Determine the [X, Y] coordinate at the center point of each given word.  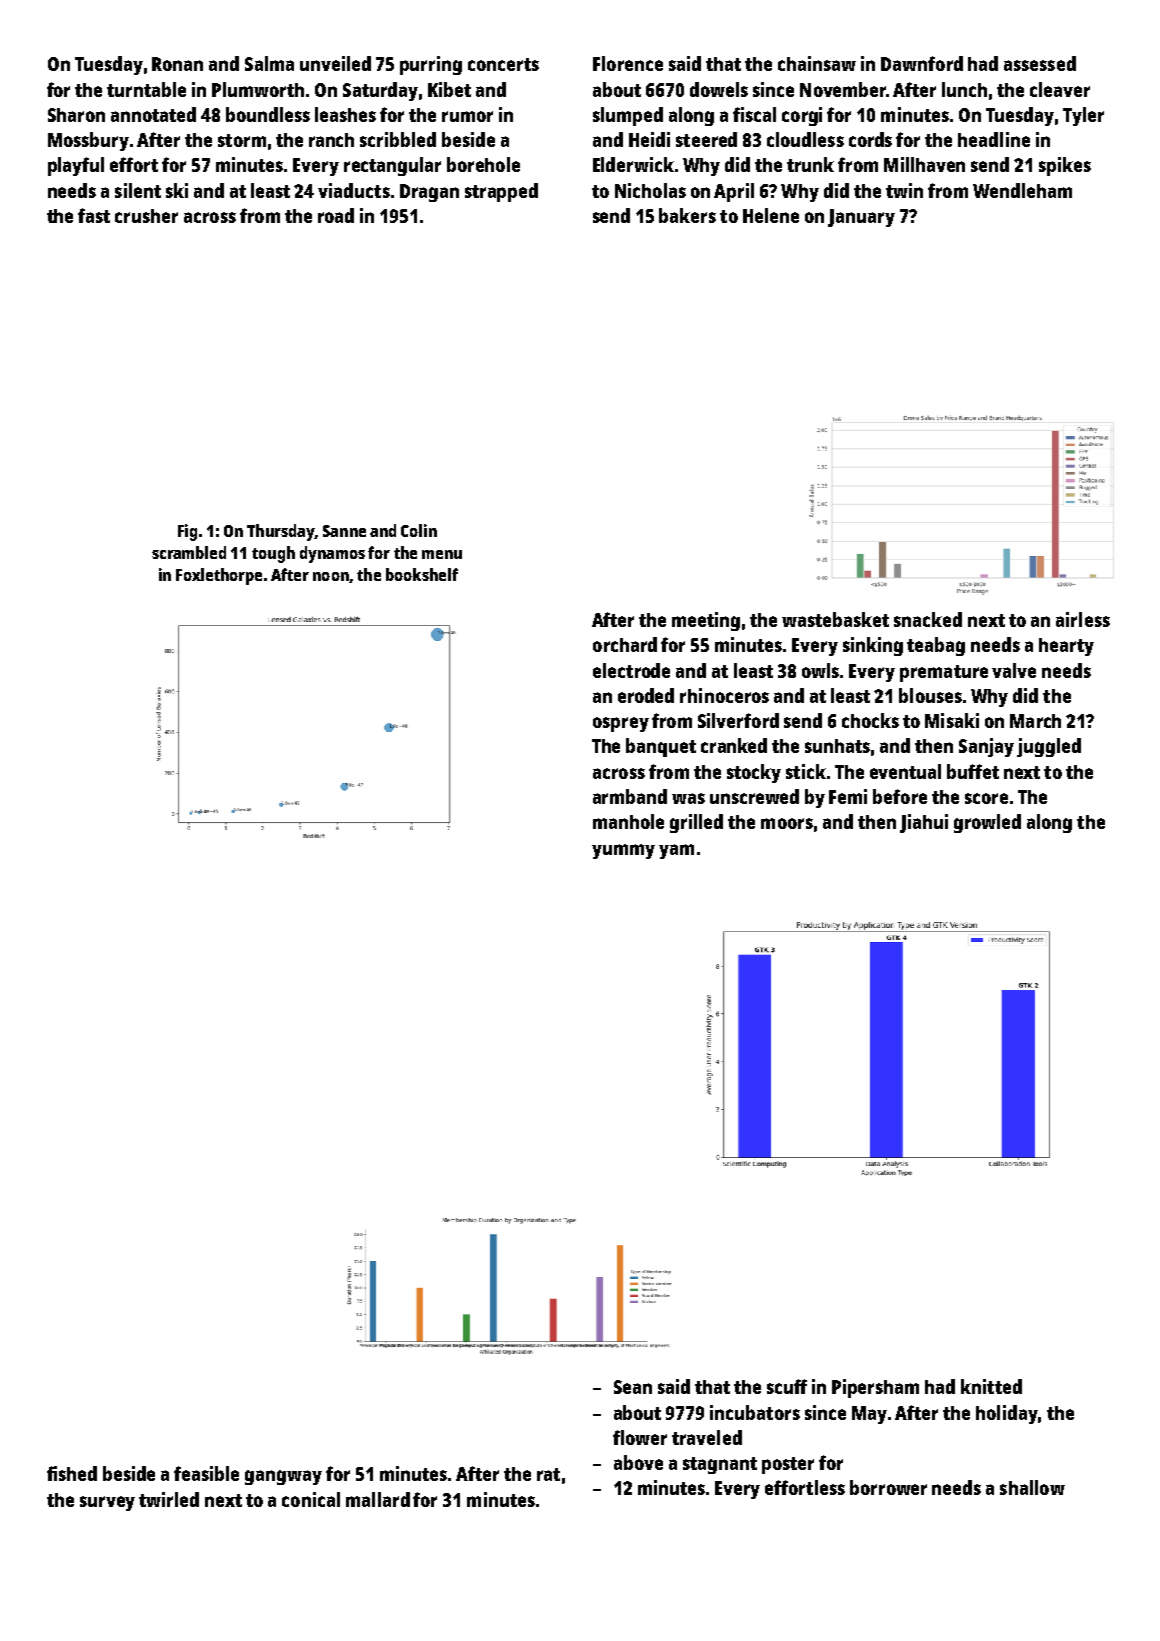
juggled [1049, 747]
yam [676, 851]
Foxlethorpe [219, 576]
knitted [991, 1386]
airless [1083, 619]
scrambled [189, 552]
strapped [501, 192]
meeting [706, 621]
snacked [928, 619]
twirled [169, 1499]
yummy [623, 851]
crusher [146, 216]
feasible [206, 1473]
